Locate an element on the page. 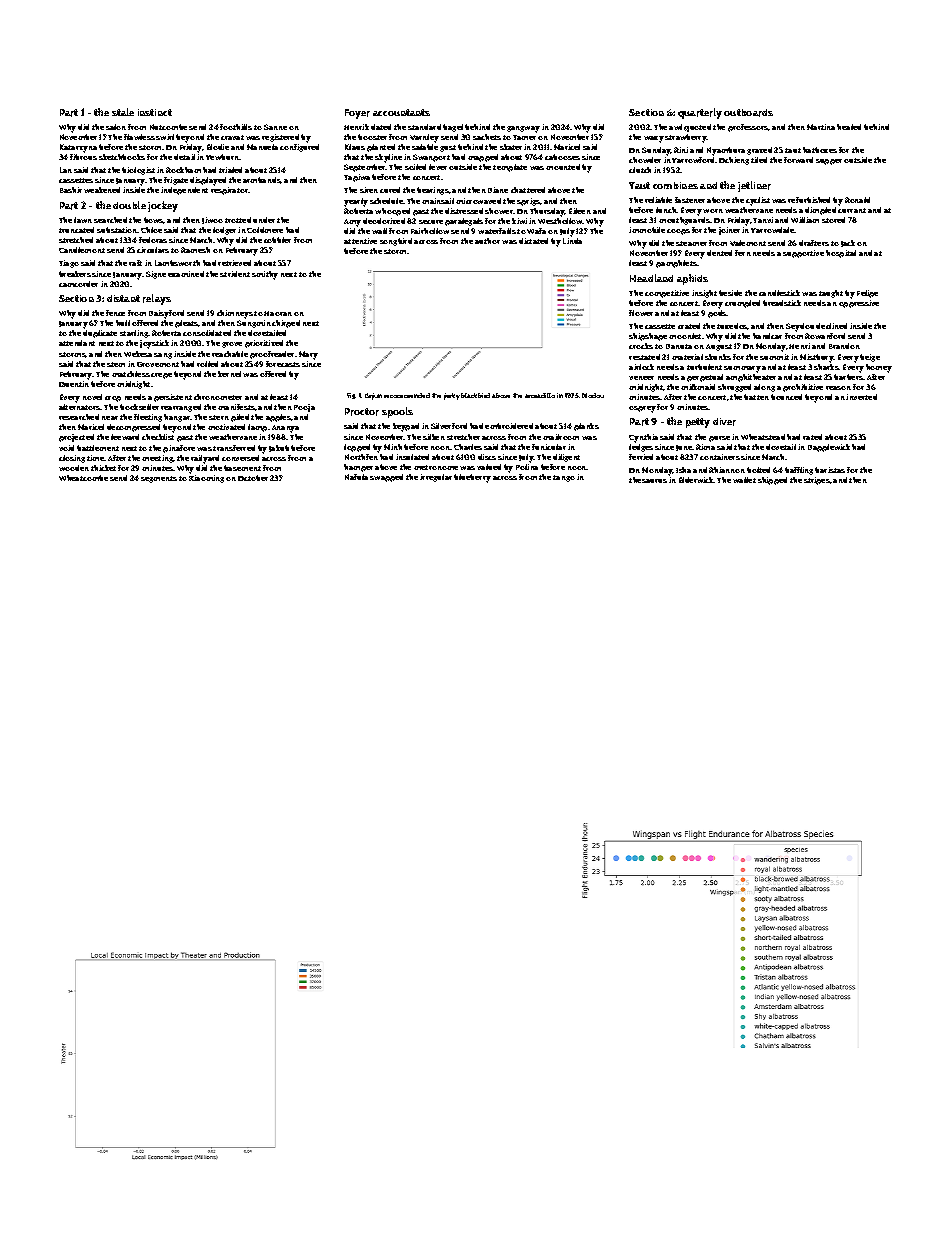 The image size is (952, 1233). blueberry is located at coordinates (472, 478).
